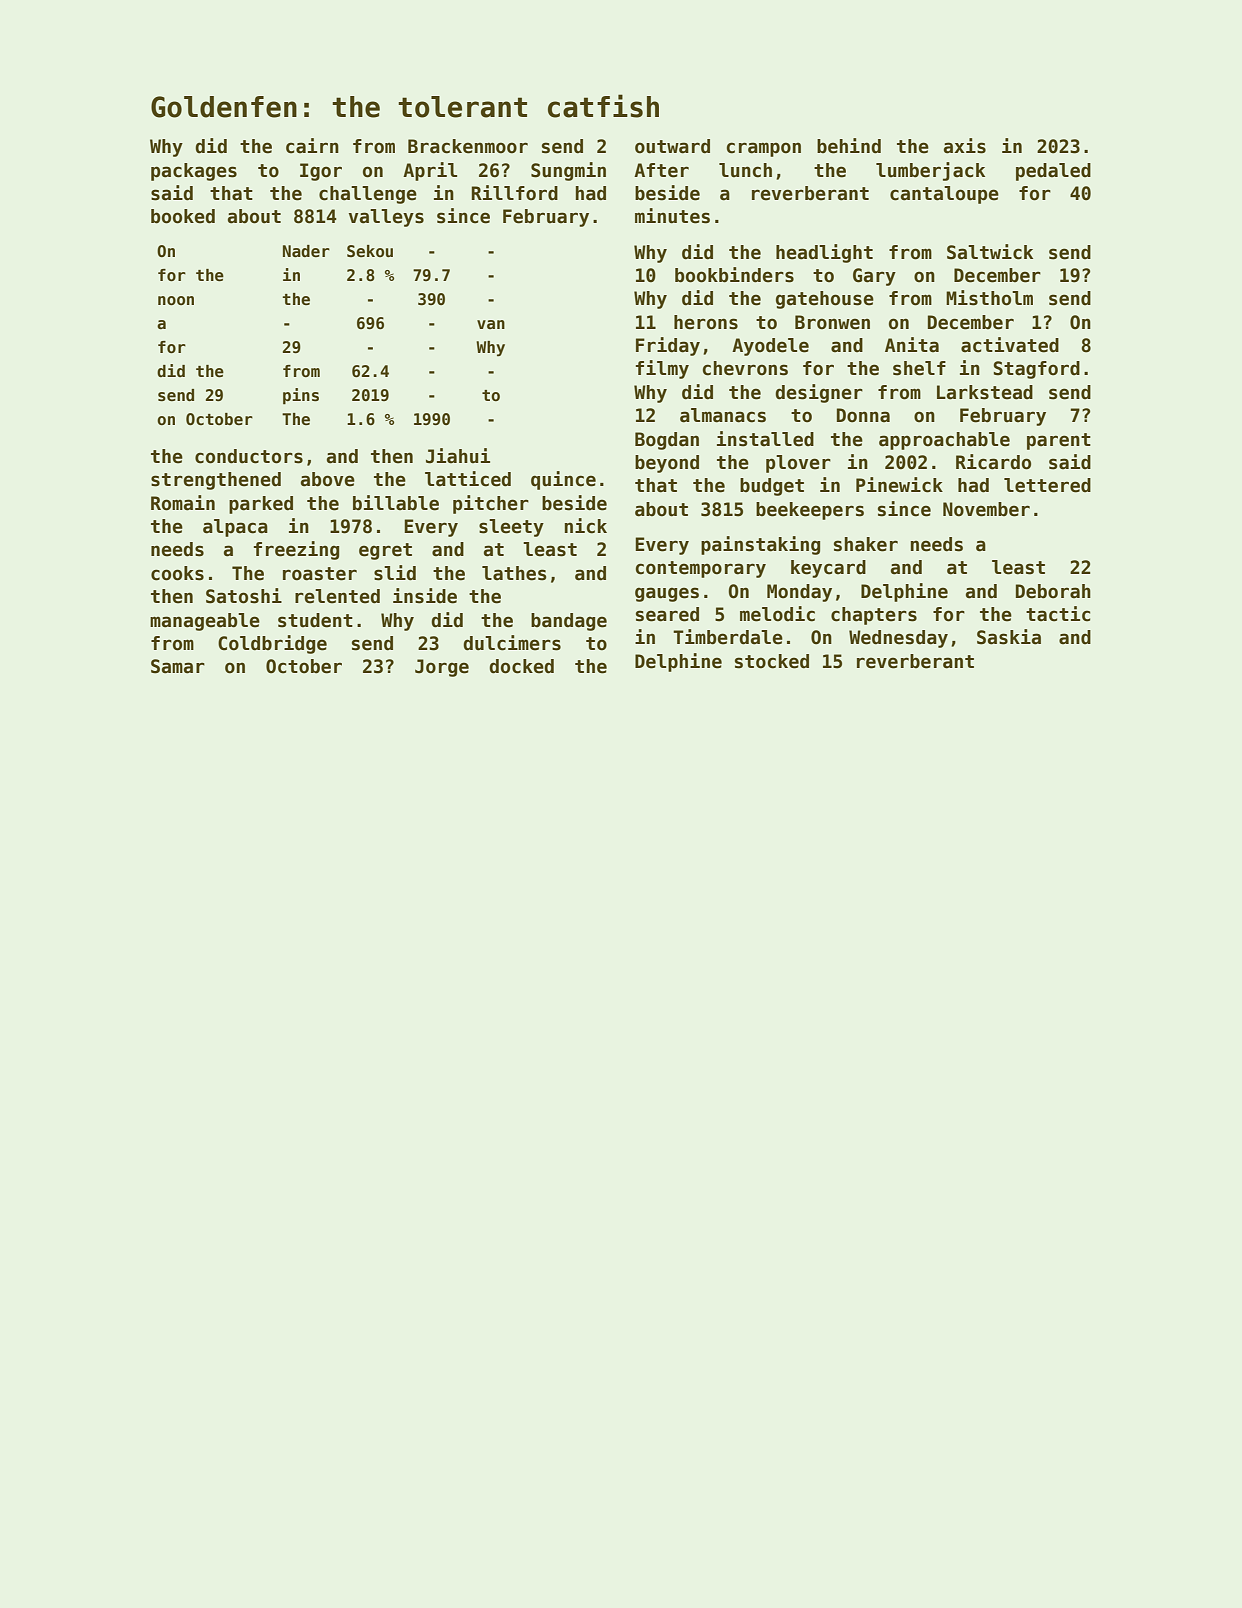 The image size is (1242, 1608). What do you see at coordinates (301, 396) in the screenshot?
I see `pins` at bounding box center [301, 396].
